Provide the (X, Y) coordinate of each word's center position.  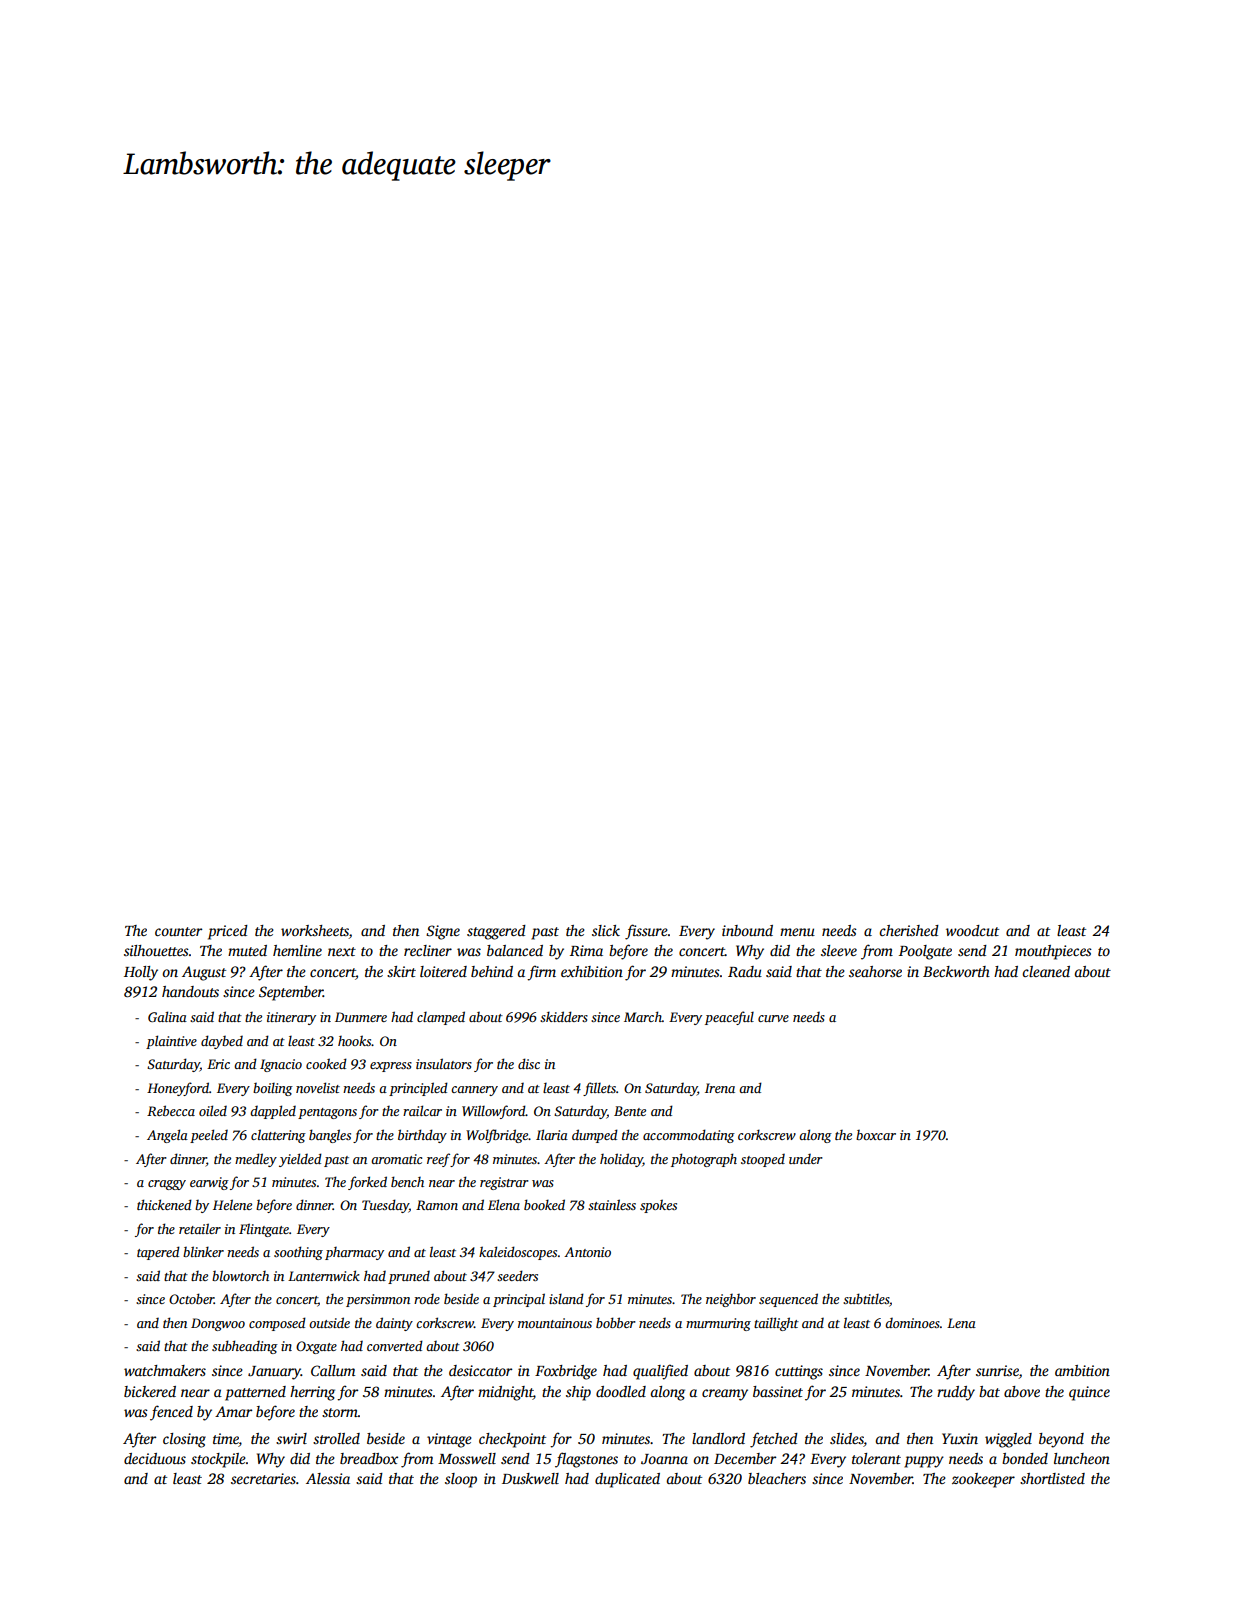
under (806, 1159)
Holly (141, 973)
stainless (612, 1204)
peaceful (729, 1018)
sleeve (839, 950)
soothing (298, 1253)
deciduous (155, 1458)
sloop (461, 1480)
